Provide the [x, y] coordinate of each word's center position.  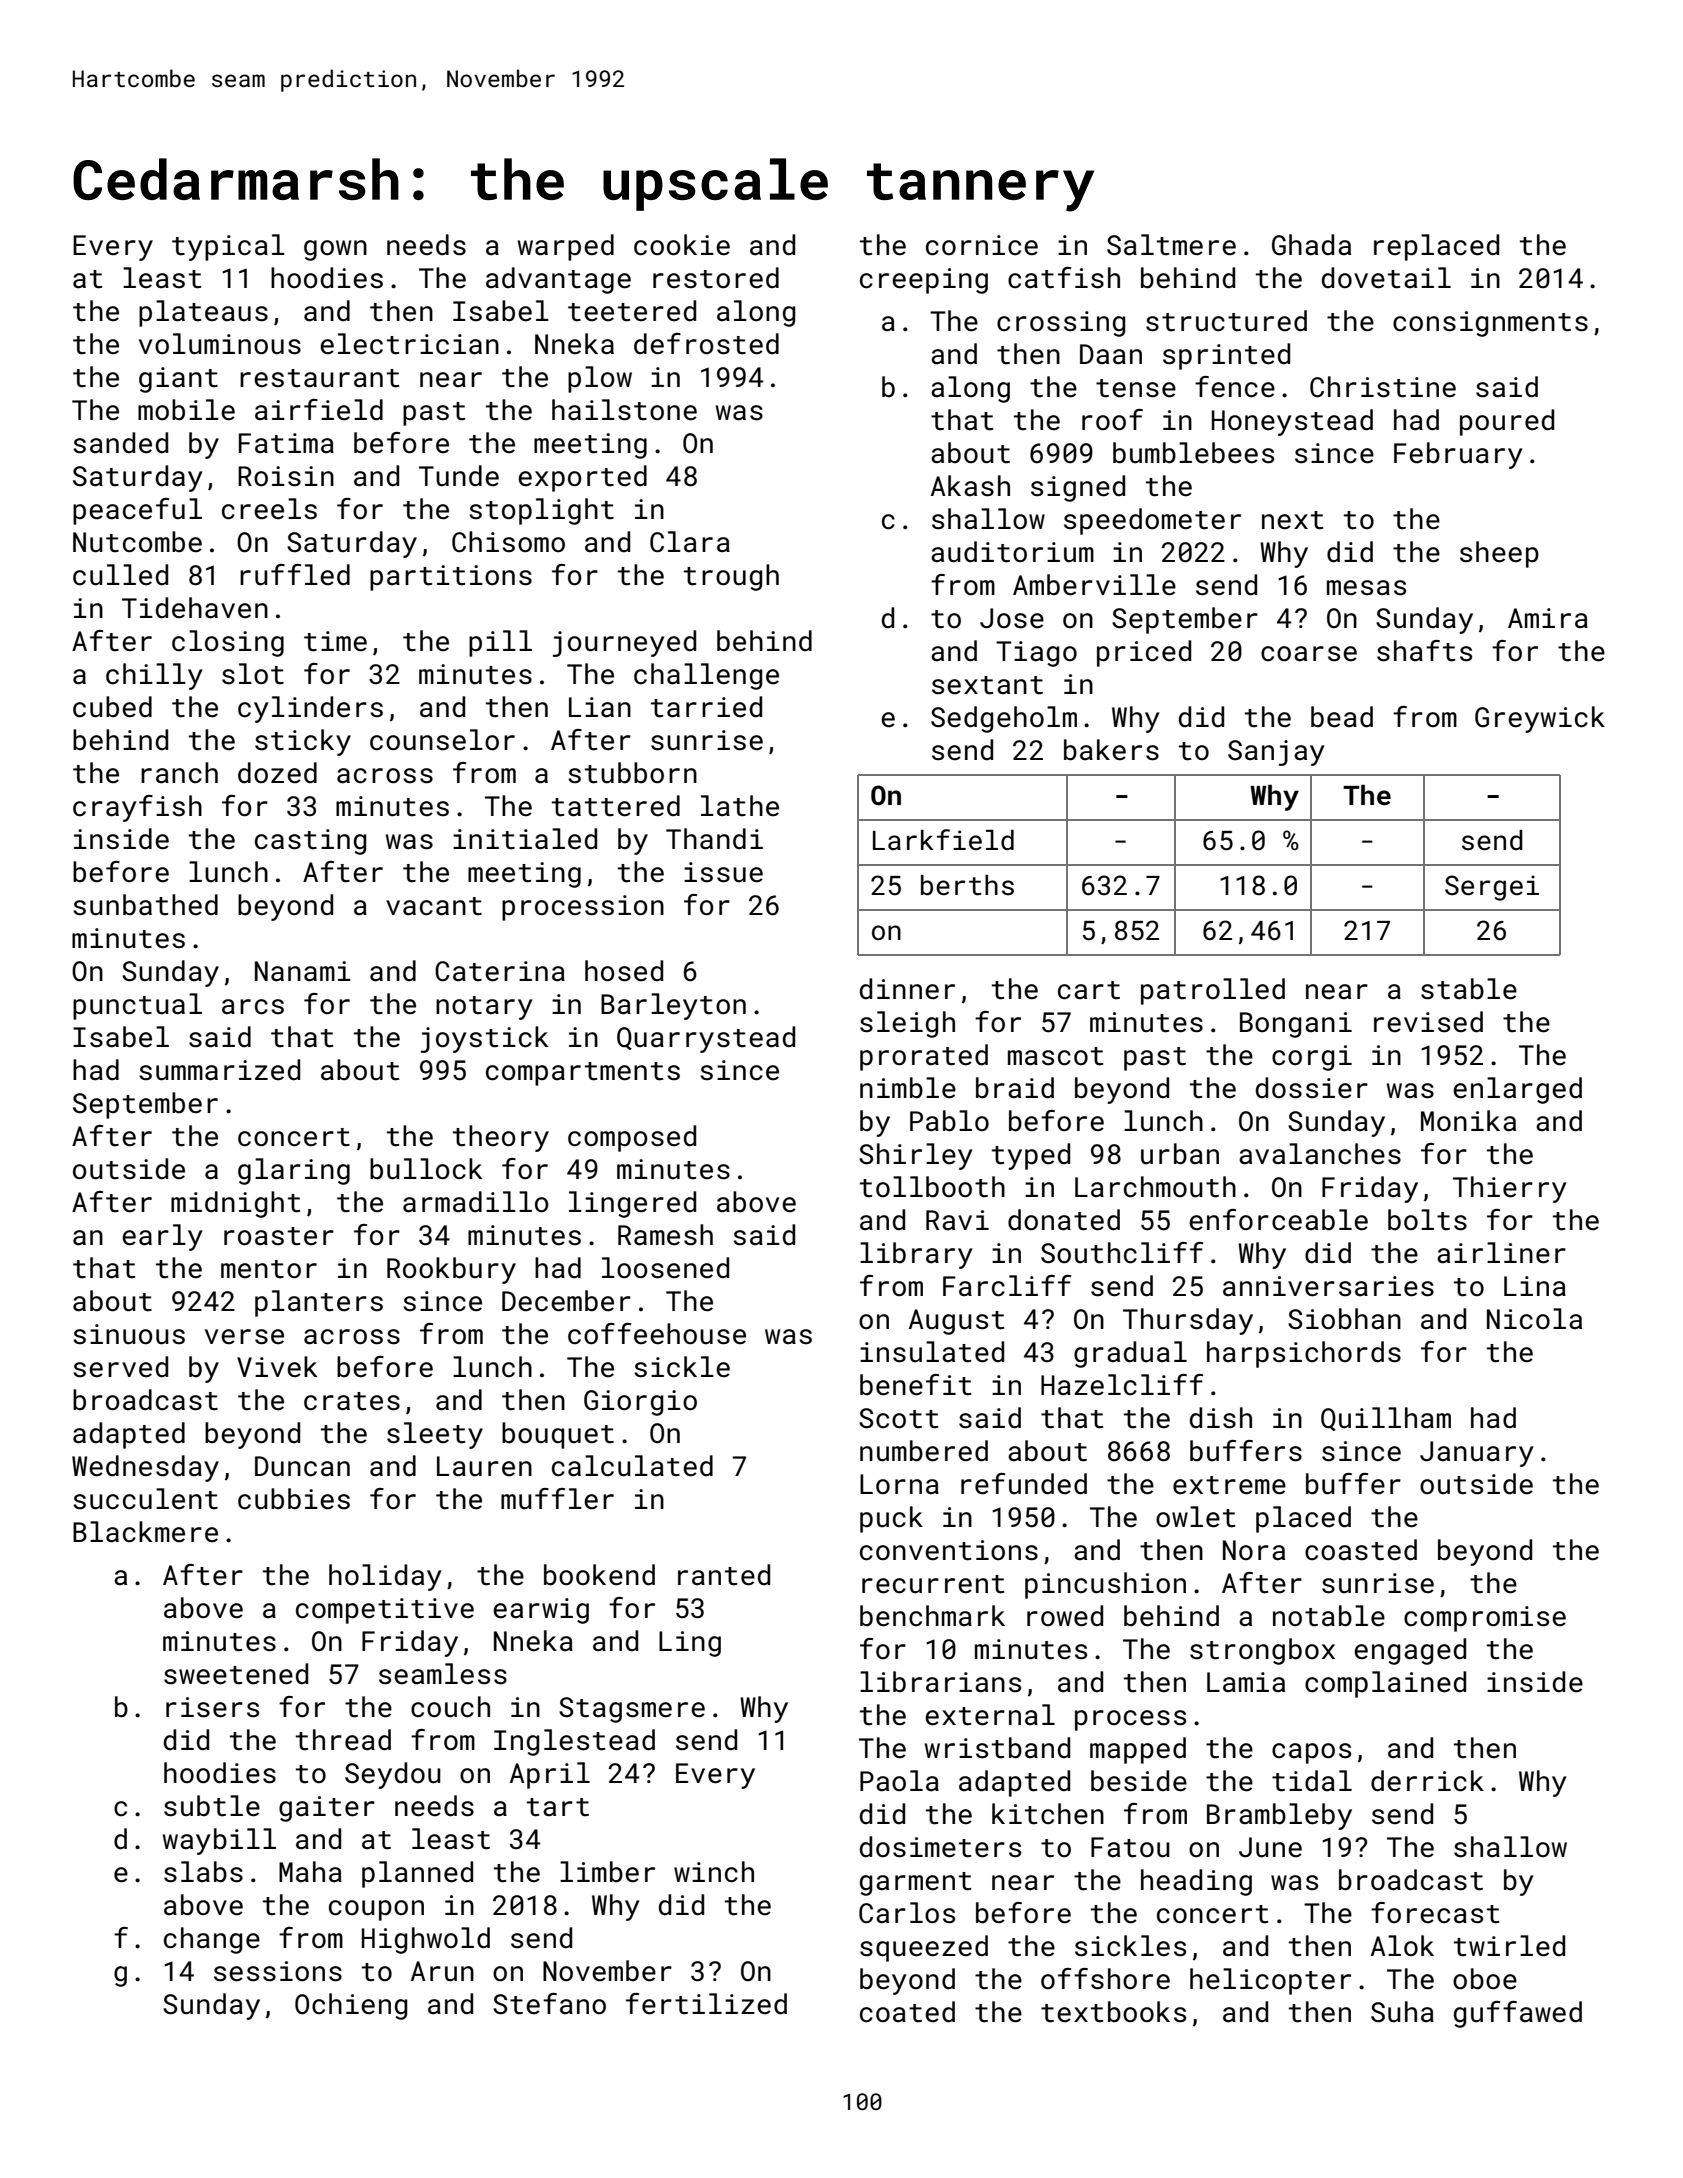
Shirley [916, 1156]
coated [907, 2012]
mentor [269, 1269]
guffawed [1518, 2014]
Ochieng [351, 2006]
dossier [1312, 1088]
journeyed [624, 643]
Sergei [1492, 888]
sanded [120, 443]
